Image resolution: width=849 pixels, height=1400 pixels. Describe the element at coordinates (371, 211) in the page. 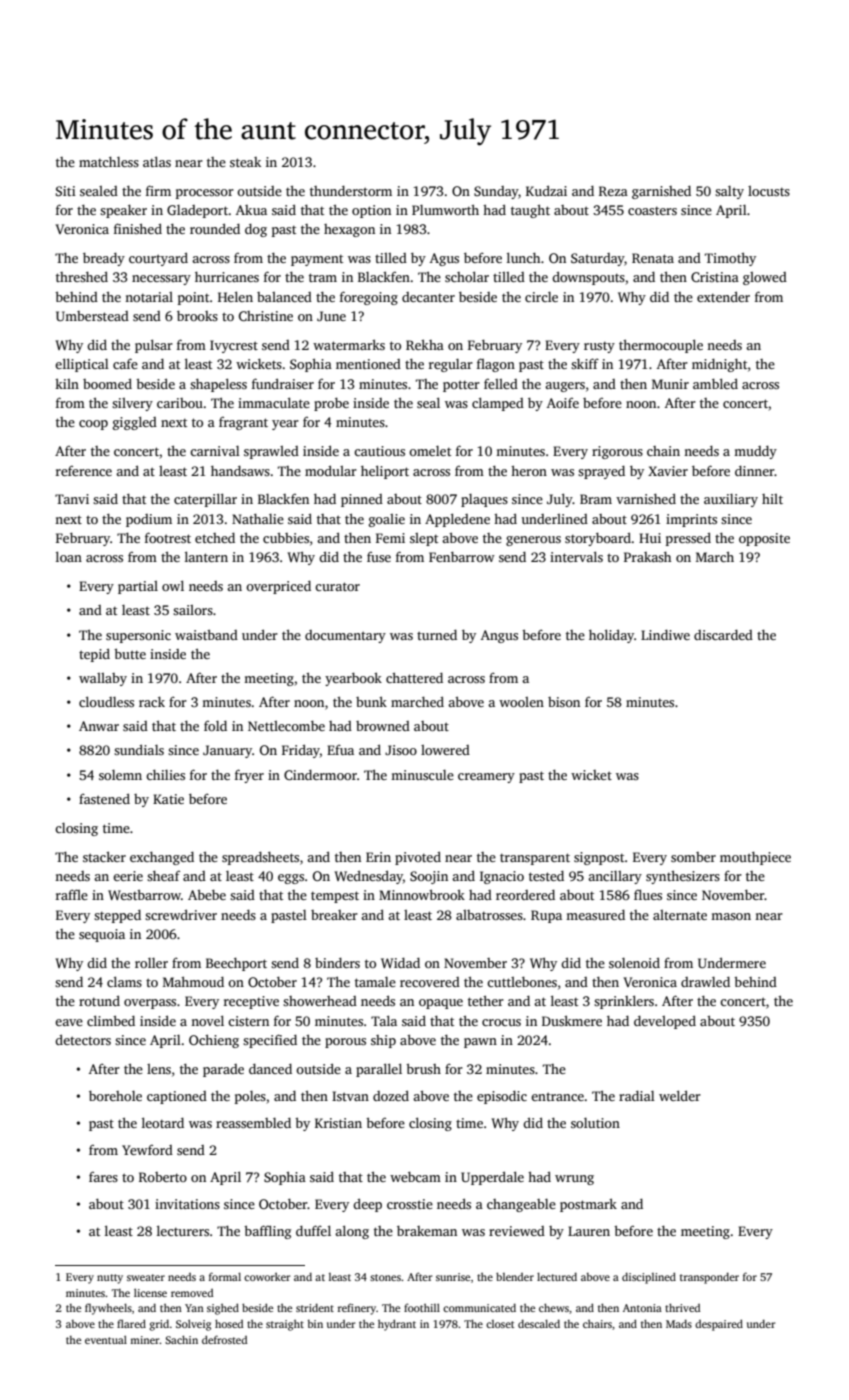

I see `option` at that location.
